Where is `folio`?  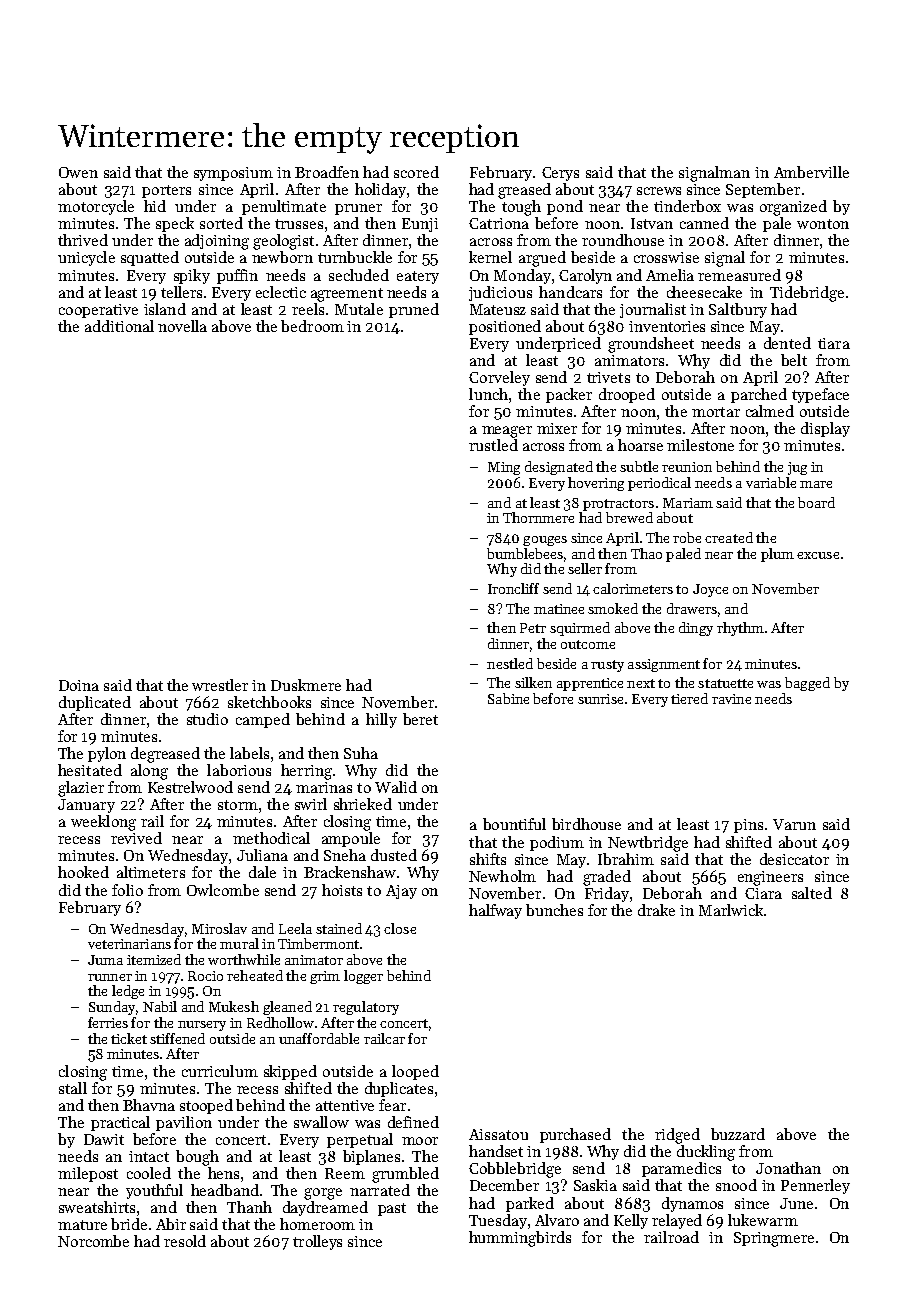
folio is located at coordinates (127, 890).
